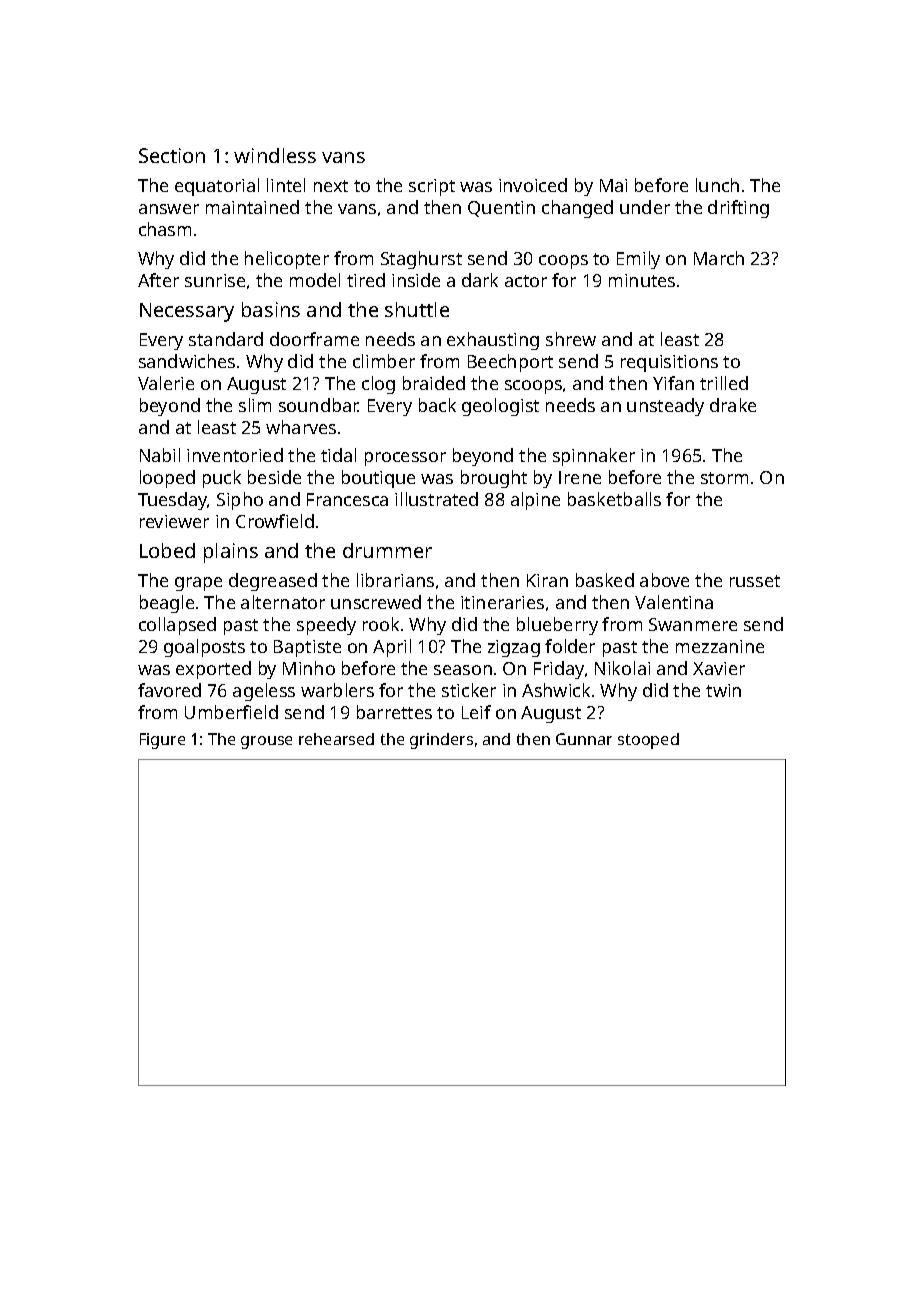 The width and height of the document is (924, 1314). What do you see at coordinates (724, 478) in the document?
I see `storm` at bounding box center [724, 478].
